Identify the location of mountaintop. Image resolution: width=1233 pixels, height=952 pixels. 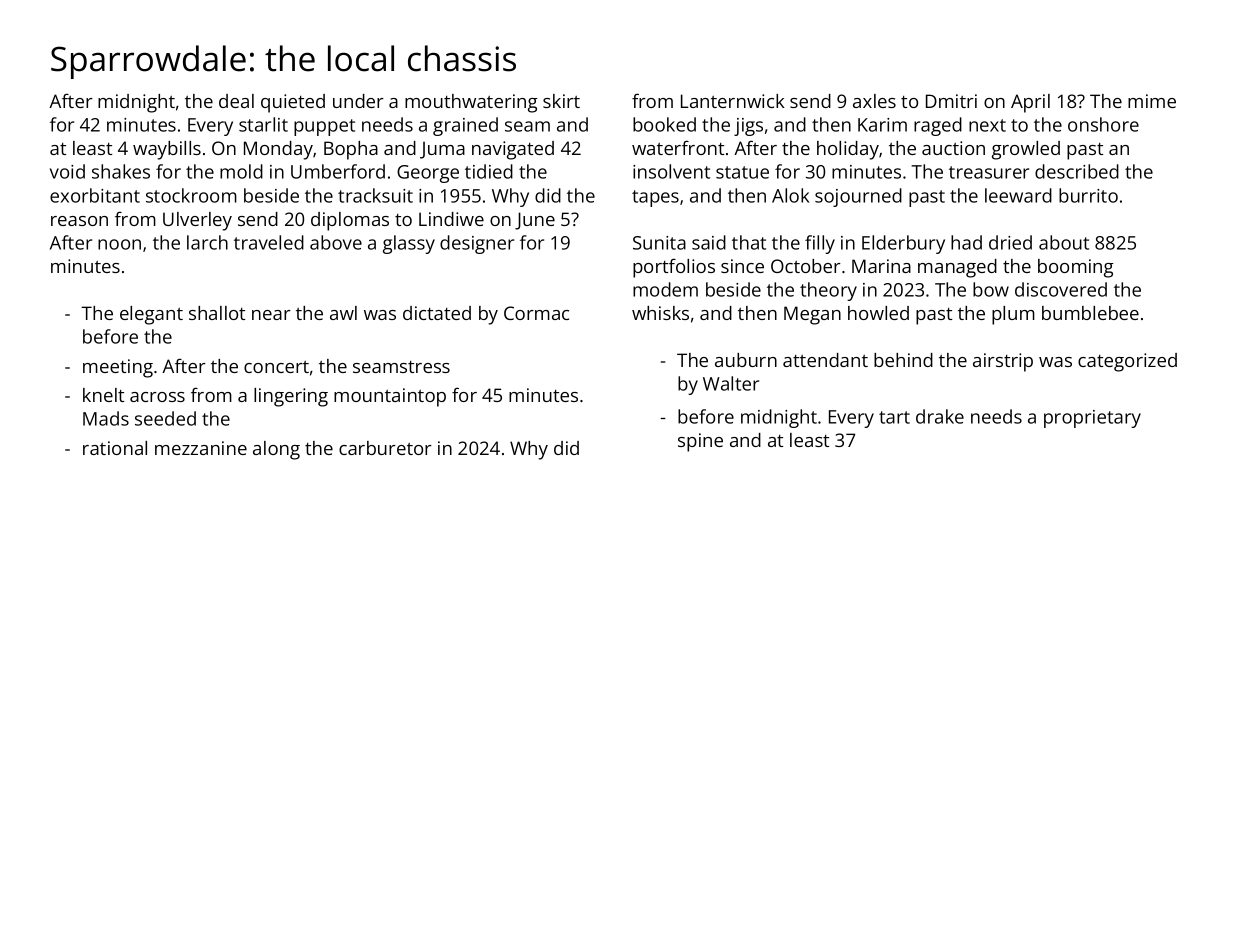
(390, 397).
